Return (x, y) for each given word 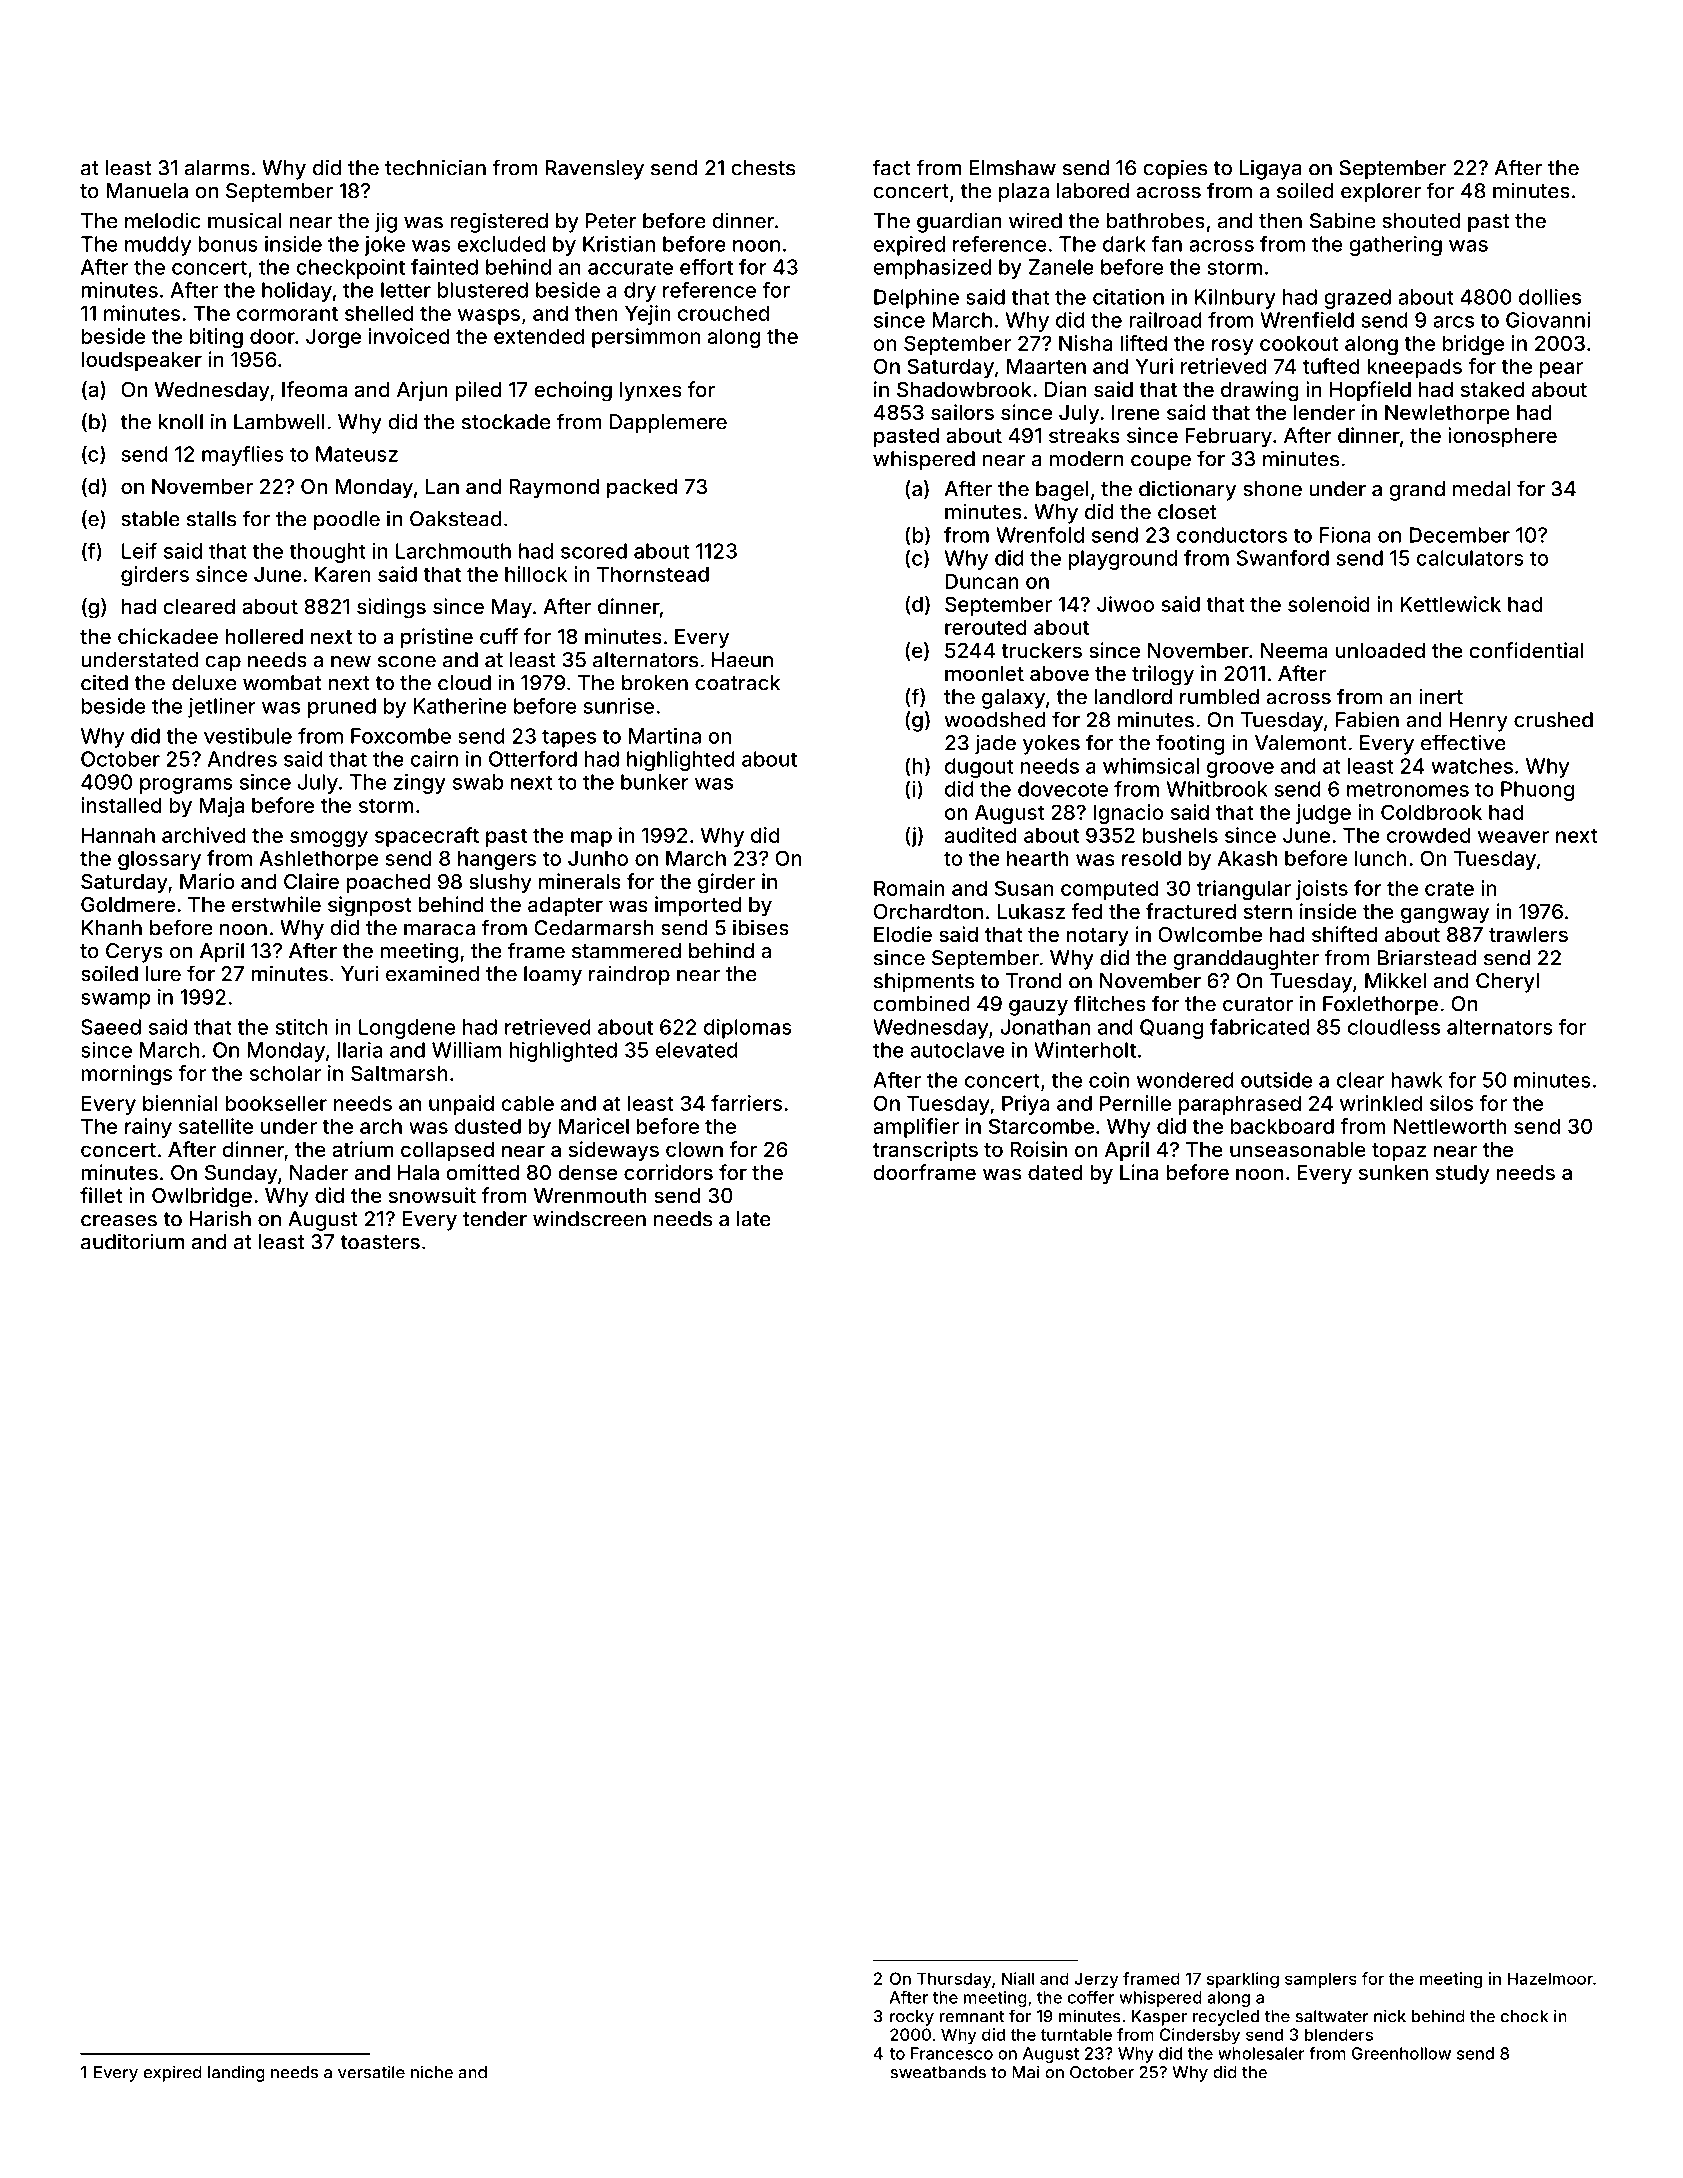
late (754, 1219)
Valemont (1301, 743)
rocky (912, 2018)
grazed (1357, 299)
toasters (380, 1242)
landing (236, 2073)
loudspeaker (141, 361)
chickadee (168, 636)
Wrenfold (1040, 535)
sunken (1393, 1172)
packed (642, 488)
